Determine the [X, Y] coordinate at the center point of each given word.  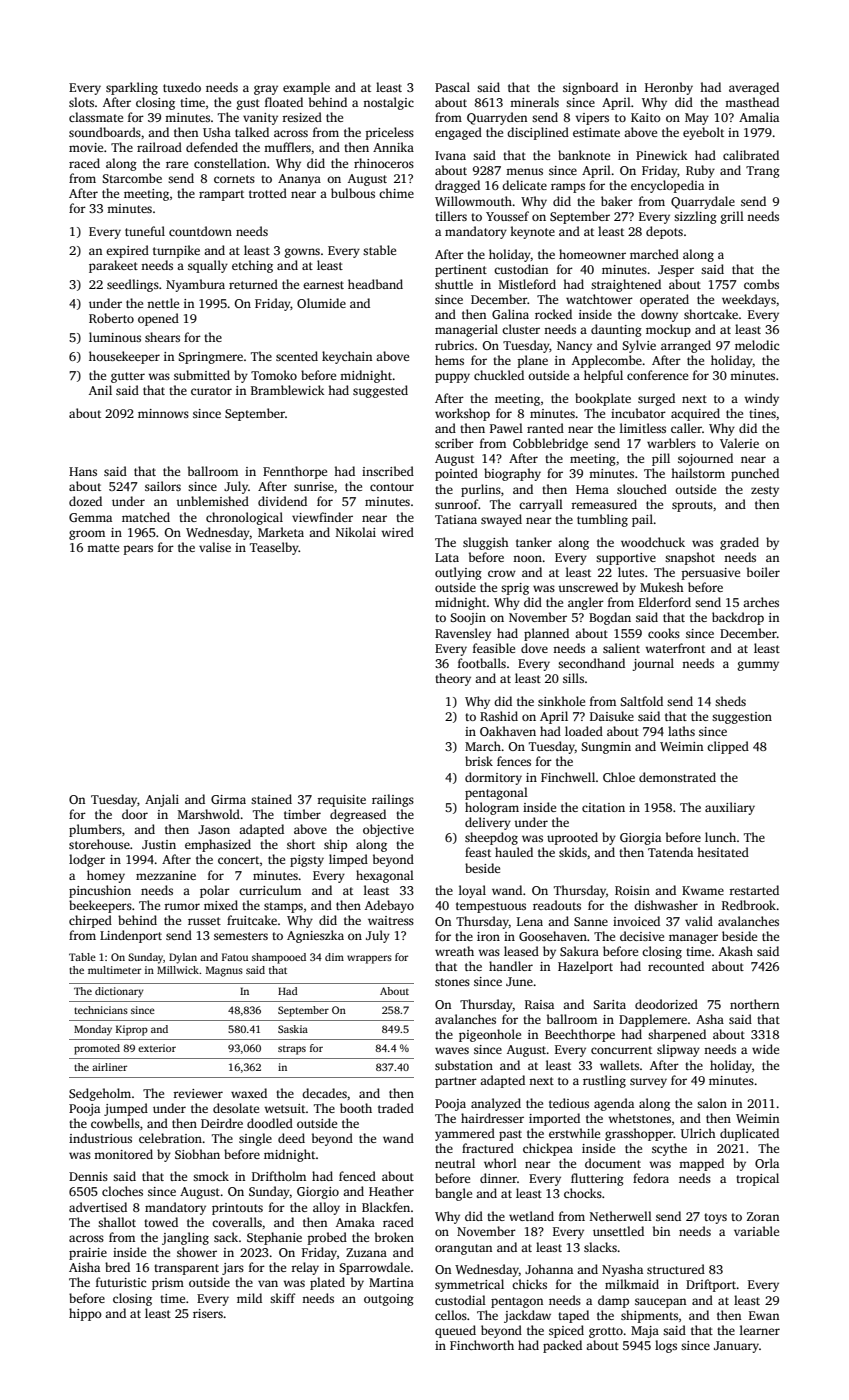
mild [249, 1298]
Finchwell [568, 777]
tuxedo [182, 87]
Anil [100, 390]
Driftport [711, 1285]
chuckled [499, 375]
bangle [453, 1194]
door [135, 814]
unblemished [212, 501]
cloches [122, 1191]
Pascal [452, 87]
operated [664, 300]
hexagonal [385, 876]
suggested [380, 391]
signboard [590, 88]
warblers [671, 443]
